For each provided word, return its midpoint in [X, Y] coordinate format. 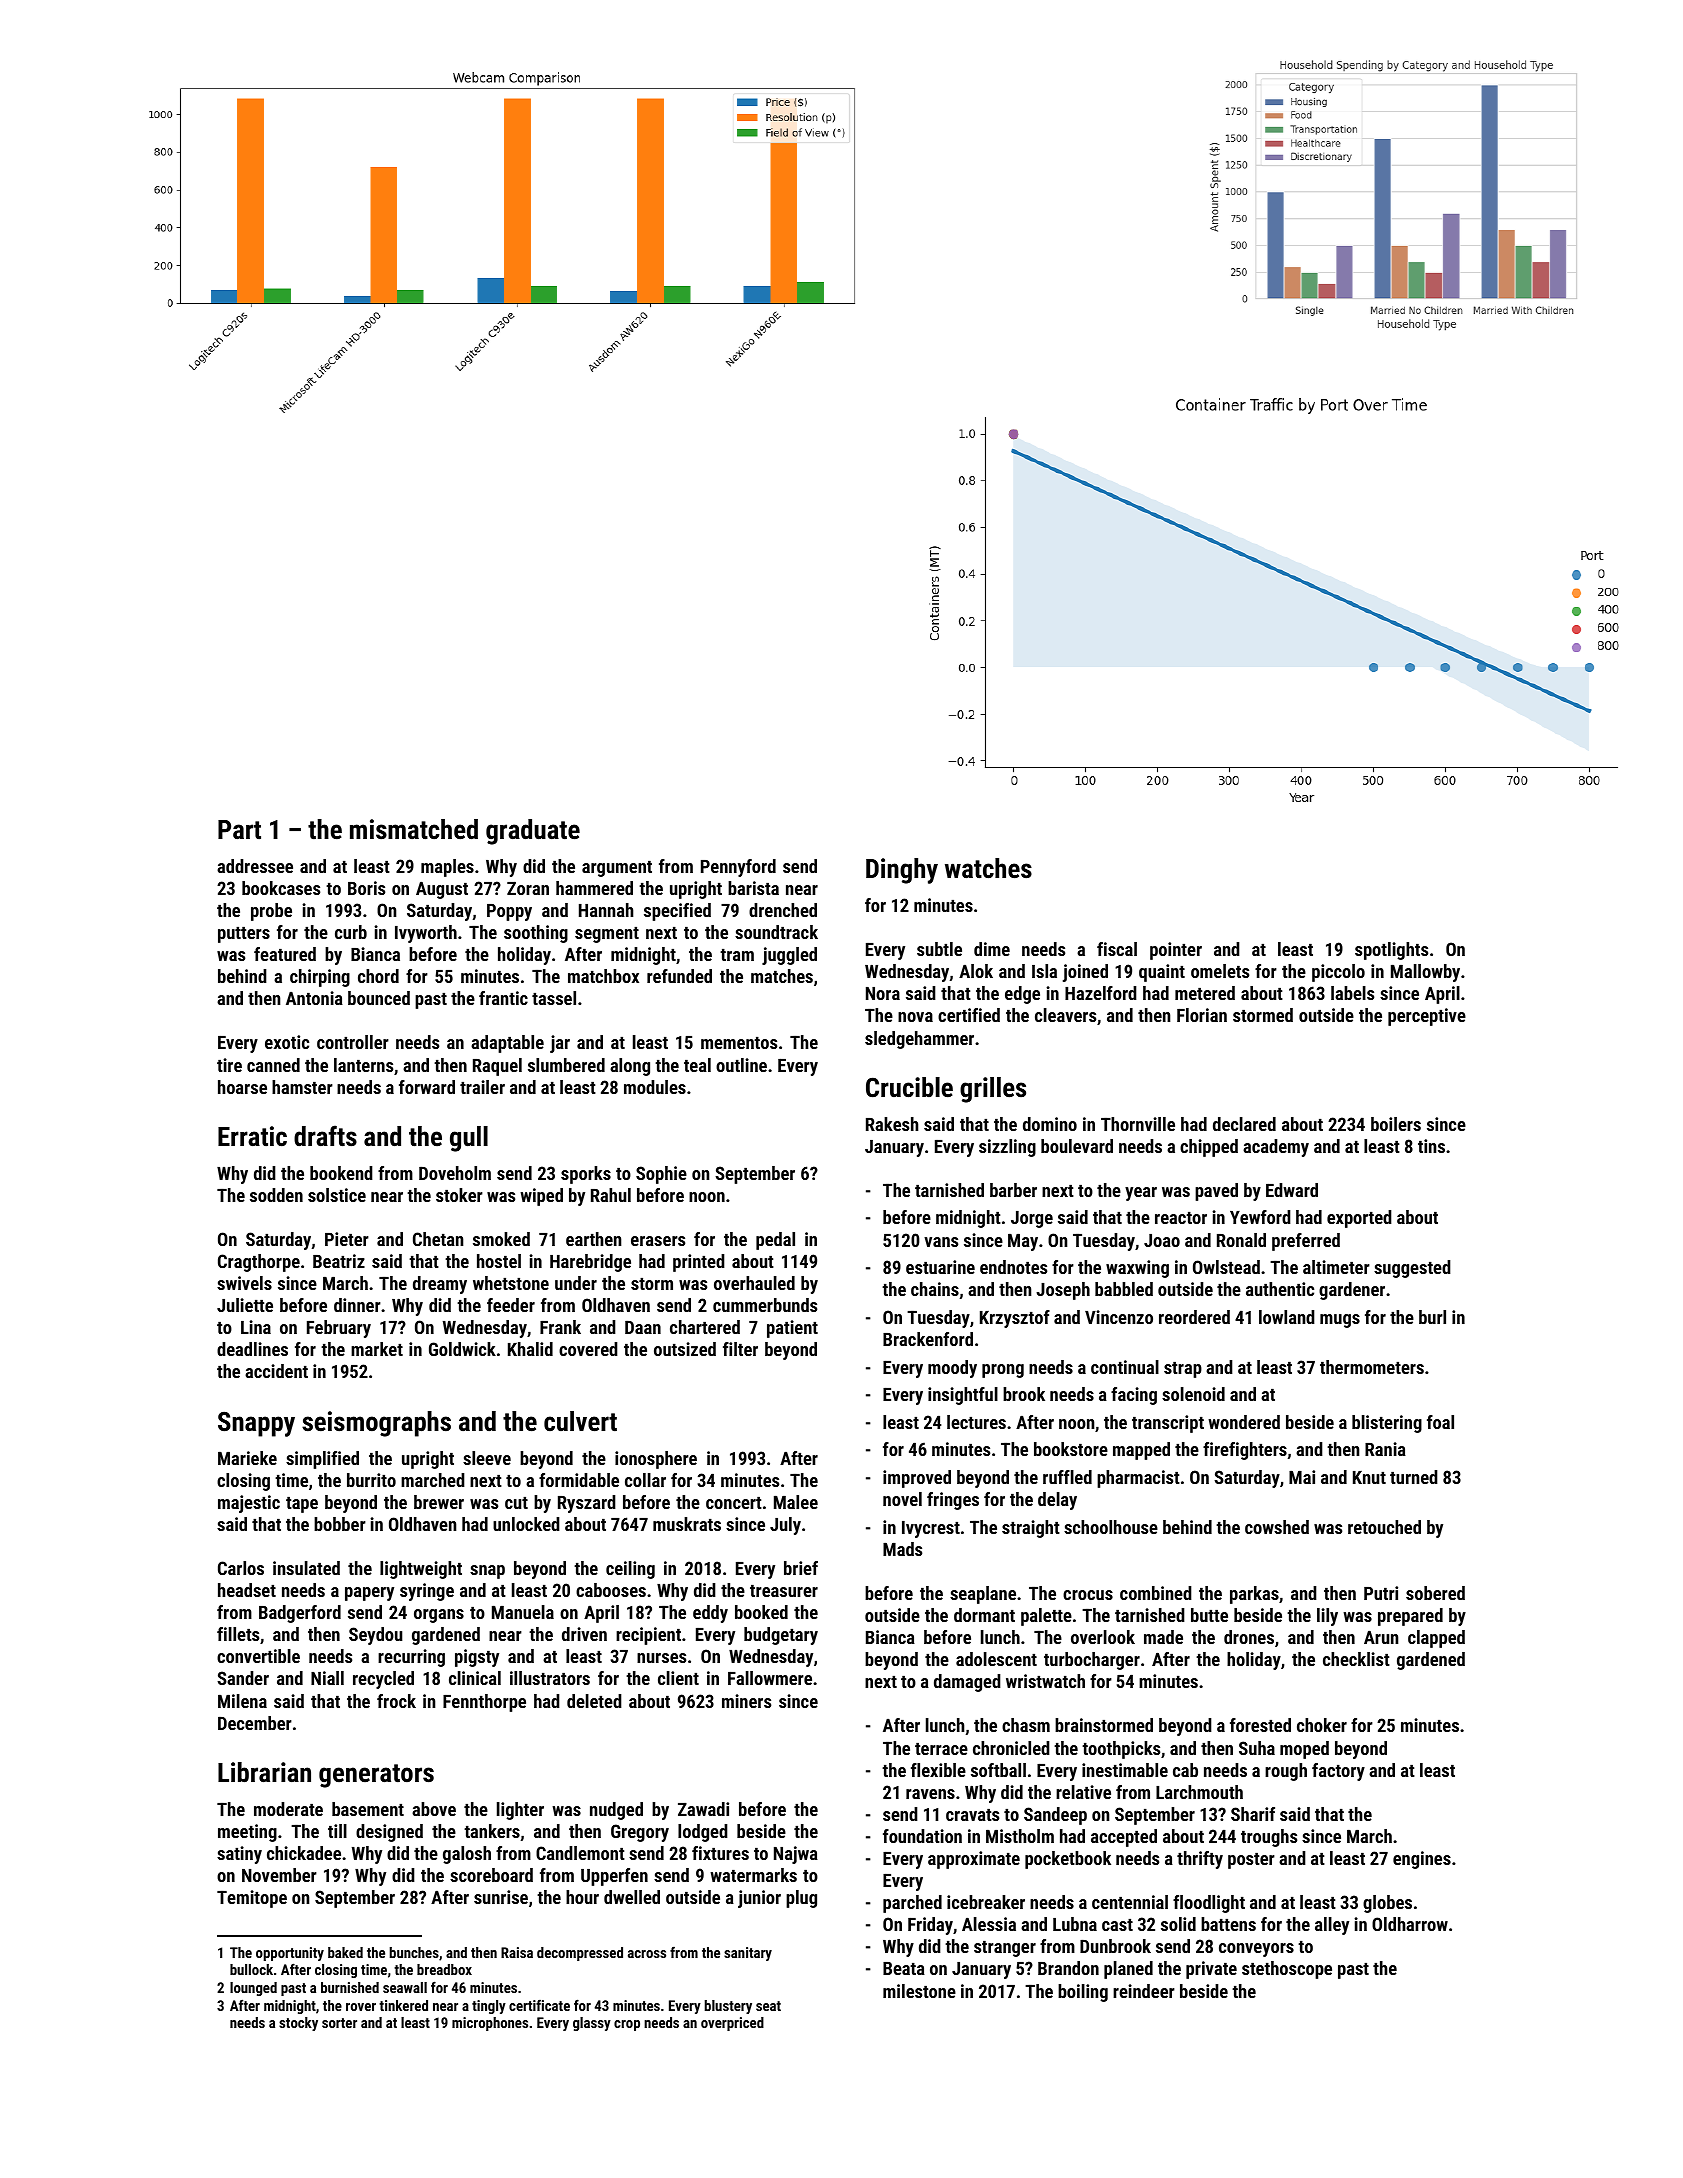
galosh [467, 1855]
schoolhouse [1111, 1527]
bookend [341, 1173]
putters [244, 935]
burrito [371, 1480]
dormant [984, 1615]
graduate [533, 832]
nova [915, 1017]
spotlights [1391, 951]
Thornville [1138, 1124]
